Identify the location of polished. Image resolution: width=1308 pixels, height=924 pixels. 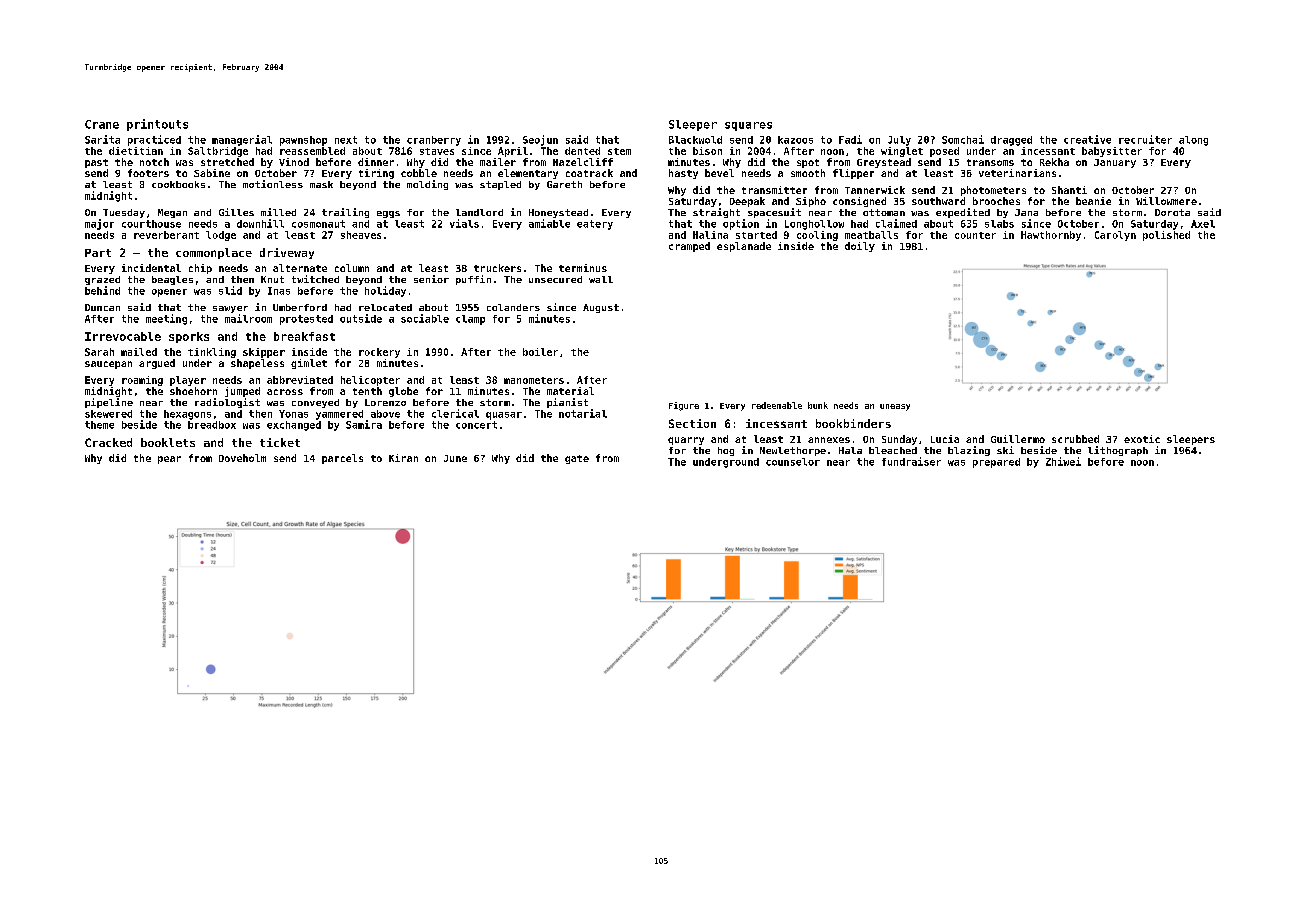
(1166, 236).
